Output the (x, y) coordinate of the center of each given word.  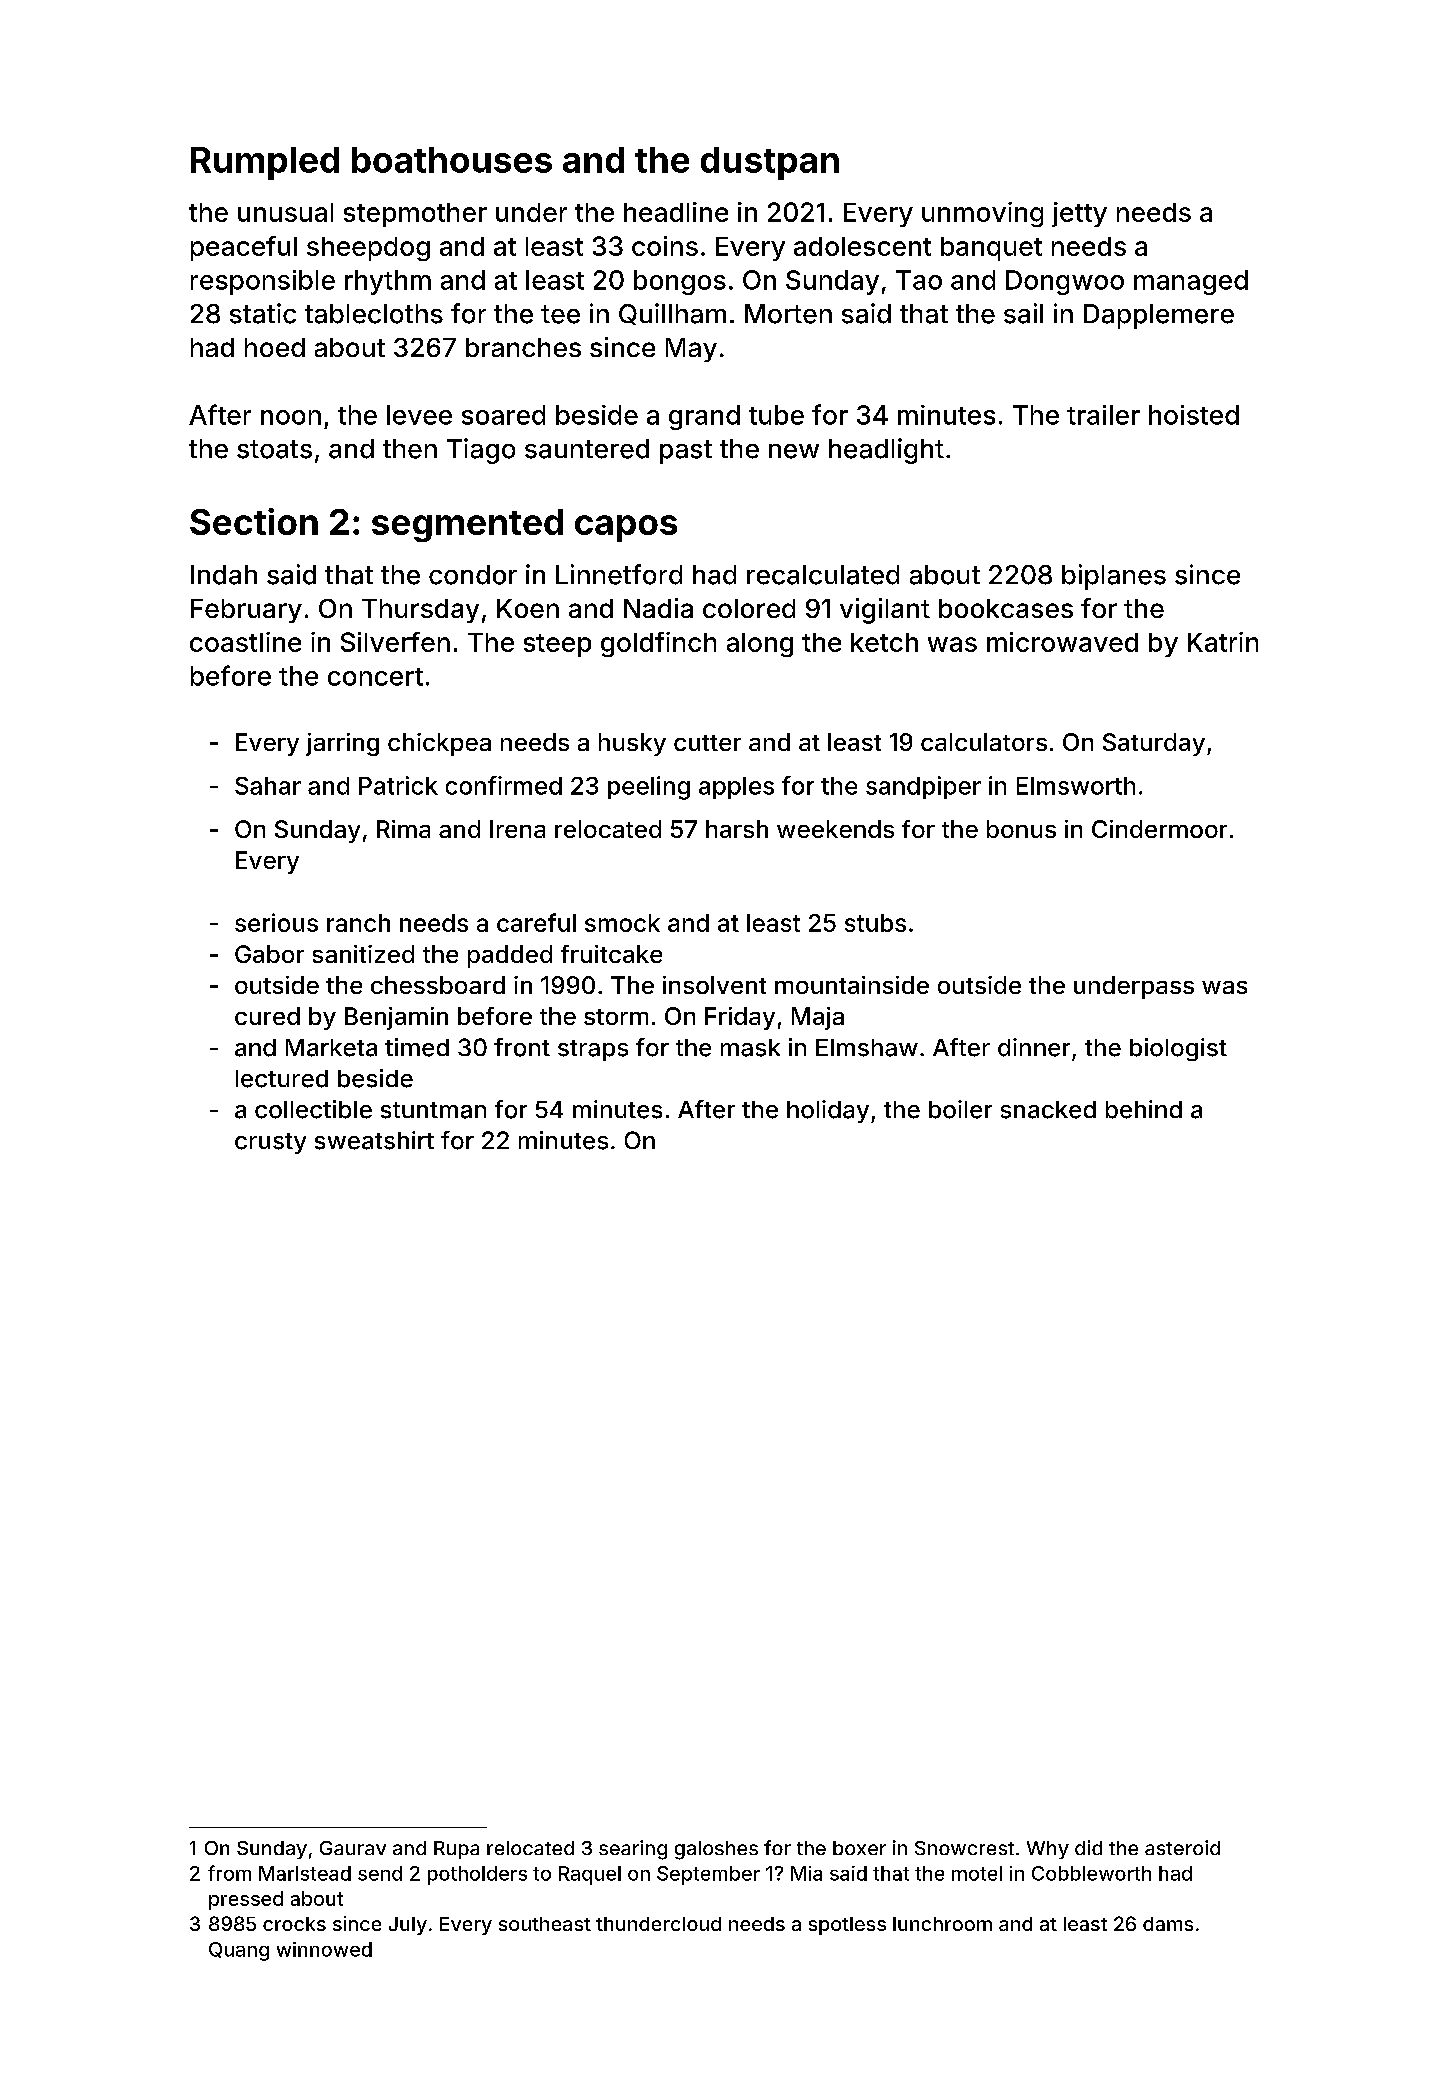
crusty (270, 1143)
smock (622, 923)
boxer (859, 1848)
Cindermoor (1159, 829)
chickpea (439, 744)
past (686, 452)
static (263, 313)
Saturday (1154, 744)
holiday (828, 1111)
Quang (239, 1951)
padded (510, 956)
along (760, 645)
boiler (960, 1109)
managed (1191, 282)
